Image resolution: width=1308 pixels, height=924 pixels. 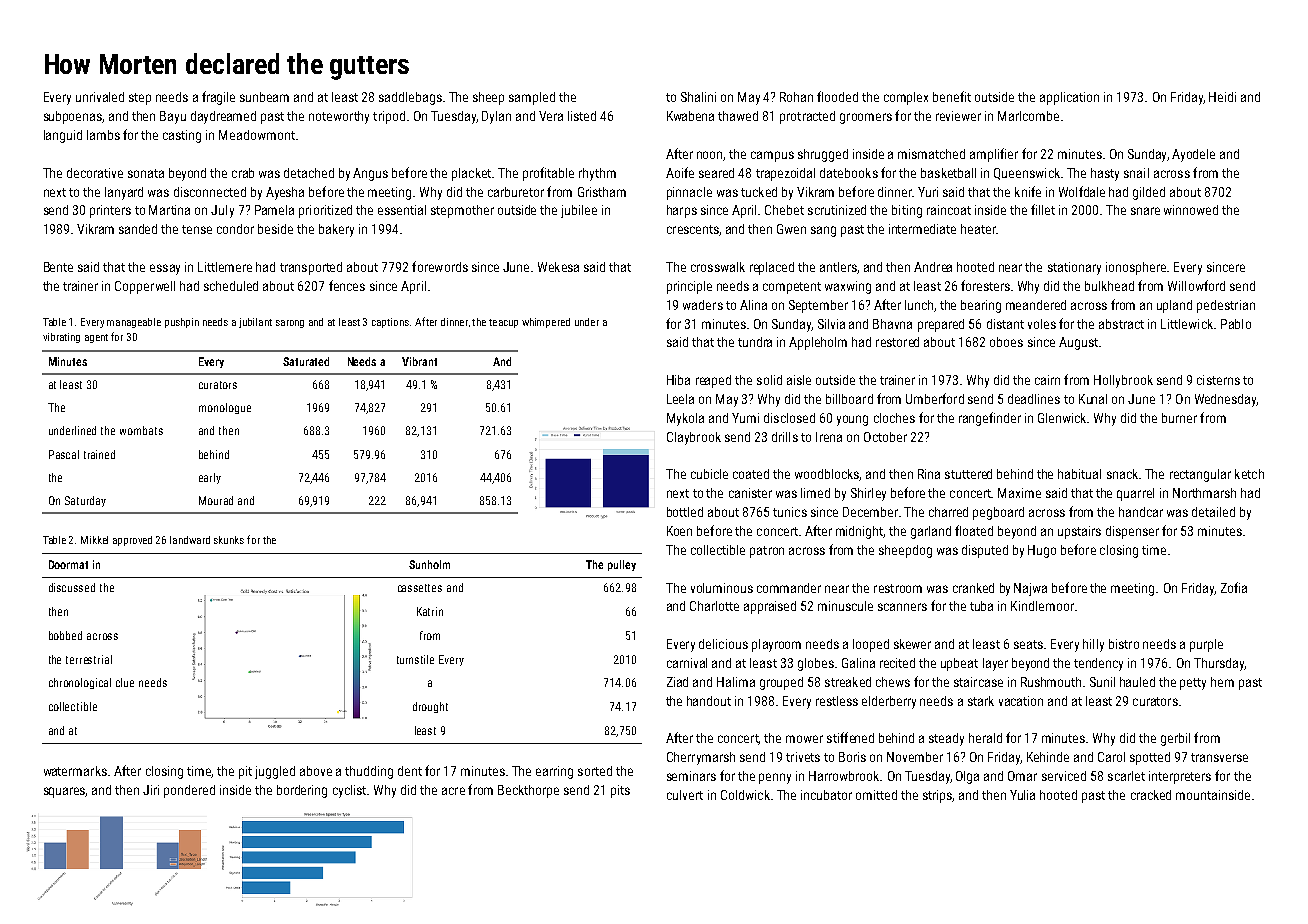 What do you see at coordinates (496, 117) in the screenshot?
I see `Dylan` at bounding box center [496, 117].
